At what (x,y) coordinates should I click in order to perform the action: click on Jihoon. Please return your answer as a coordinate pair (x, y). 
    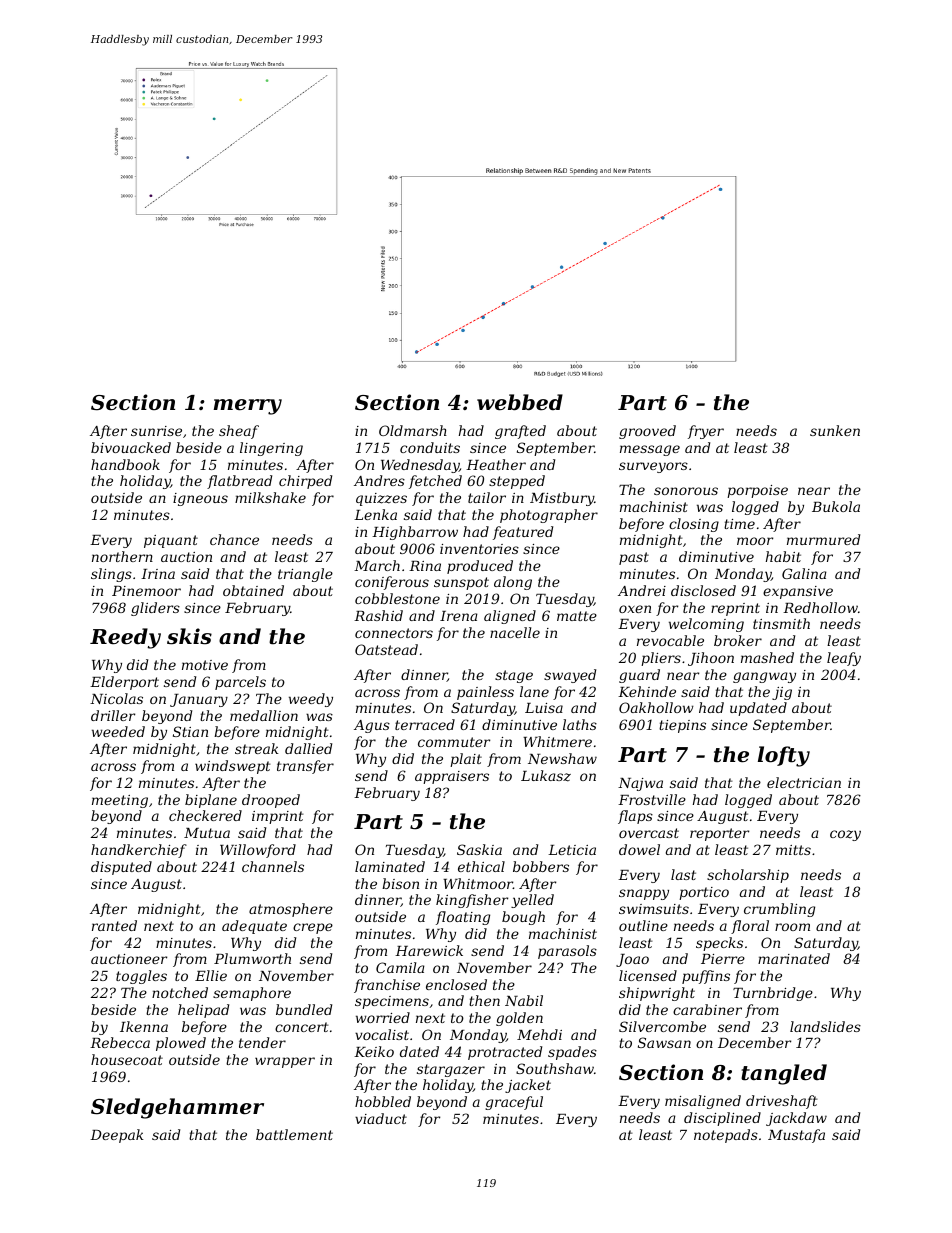
    Looking at the image, I should click on (711, 659).
